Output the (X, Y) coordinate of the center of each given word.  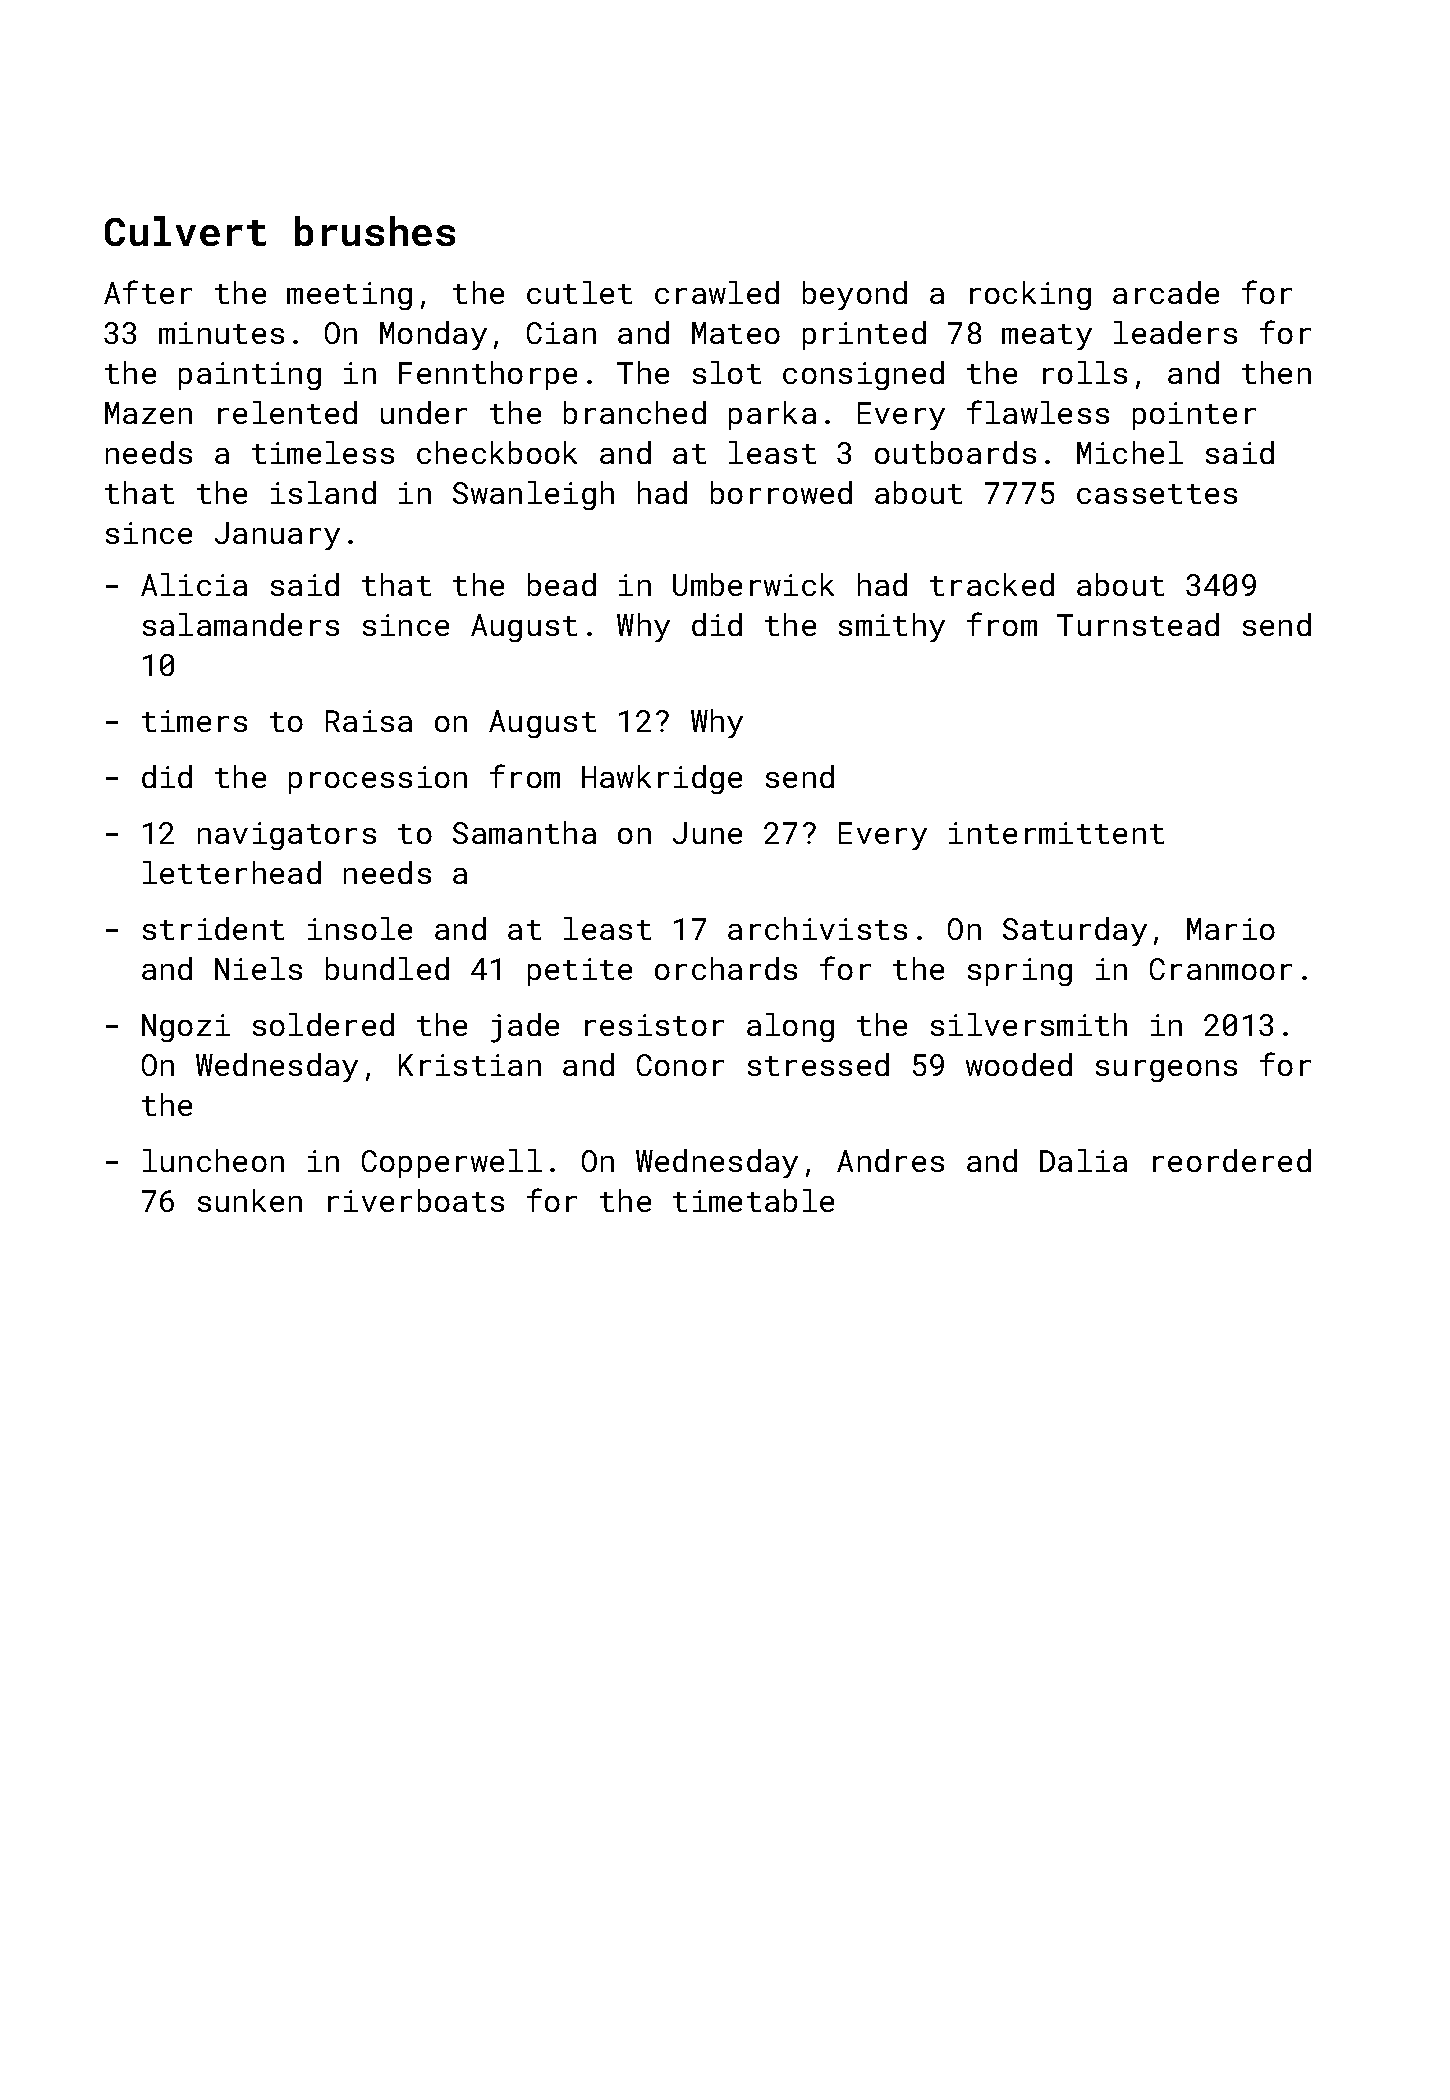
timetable (753, 1200)
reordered (1232, 1160)
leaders (1175, 332)
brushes (375, 231)
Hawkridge (662, 779)
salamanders (241, 624)
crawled (717, 292)
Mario (1231, 929)
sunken (250, 1200)
